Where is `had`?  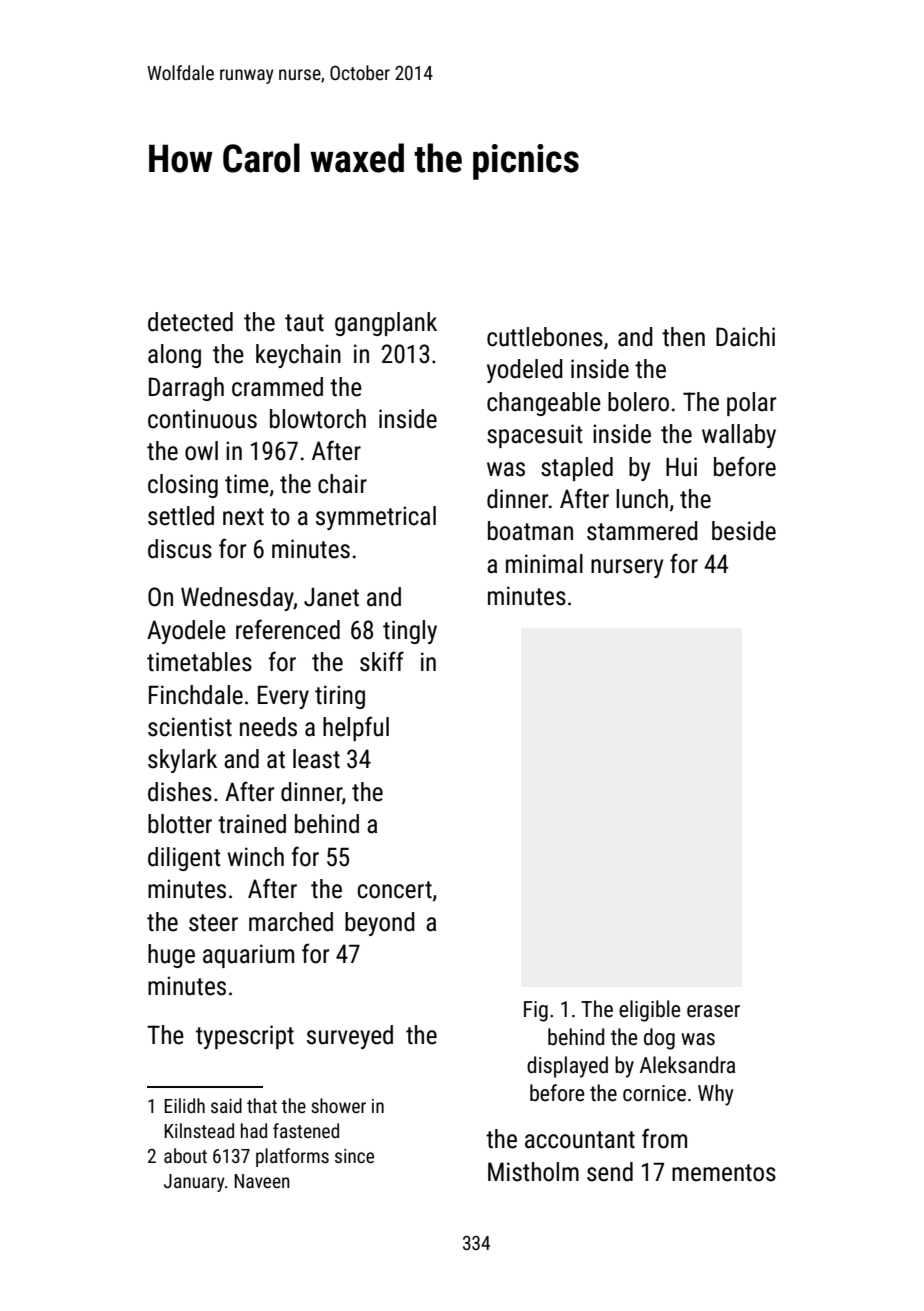 had is located at coordinates (254, 1130).
